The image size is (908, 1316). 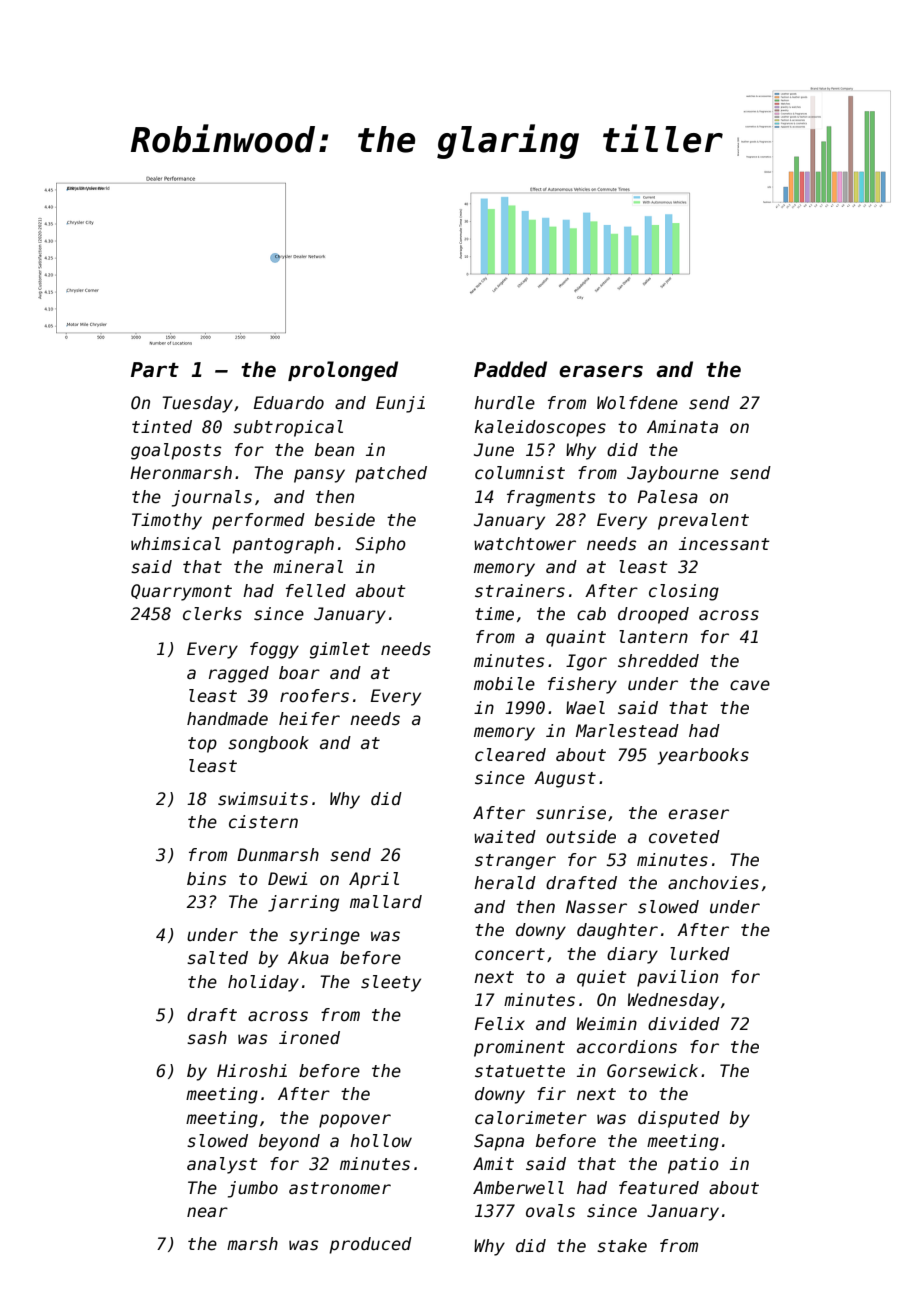 I want to click on Eduardo, so click(x=289, y=403).
